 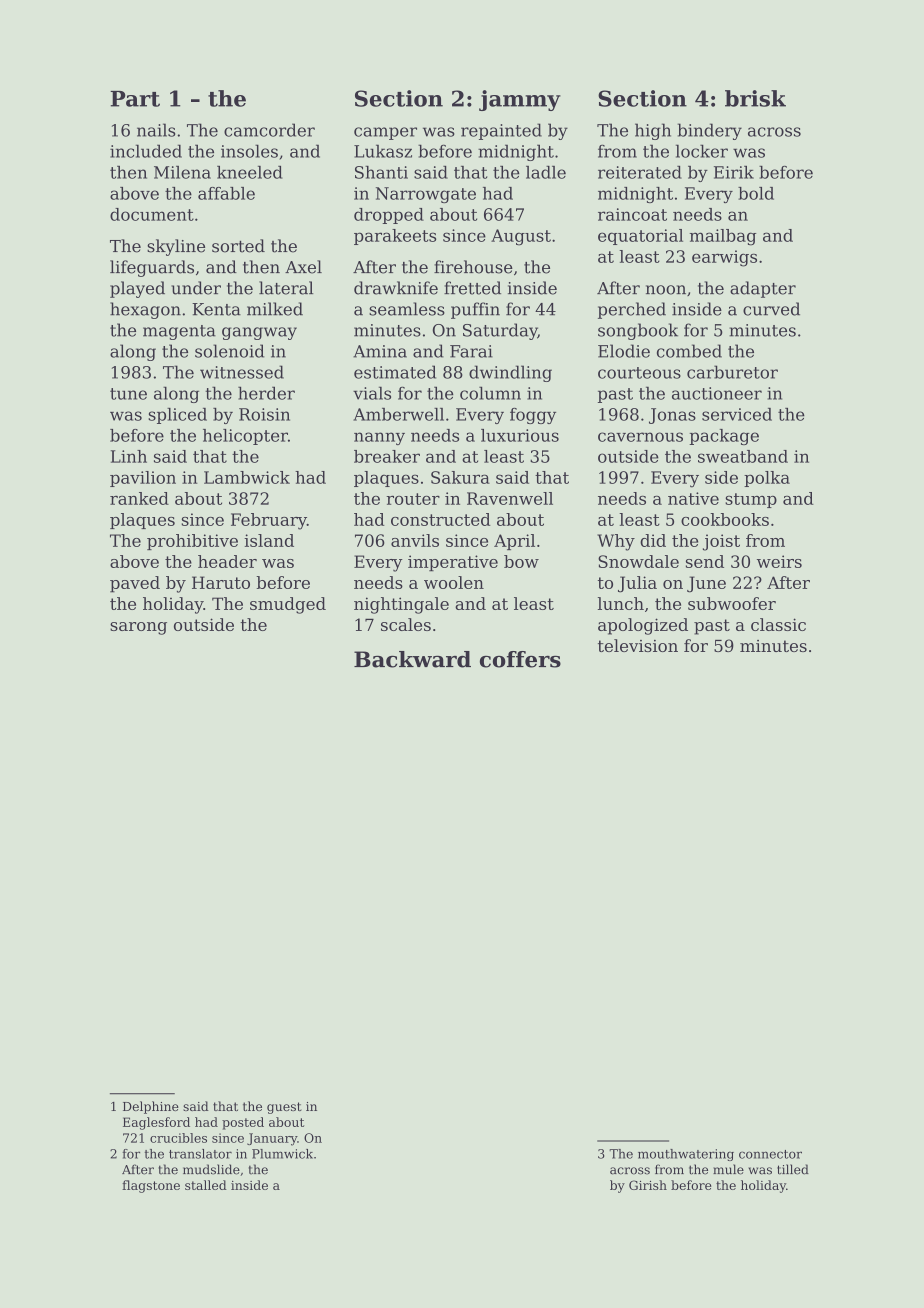 I want to click on bindery, so click(x=709, y=131).
